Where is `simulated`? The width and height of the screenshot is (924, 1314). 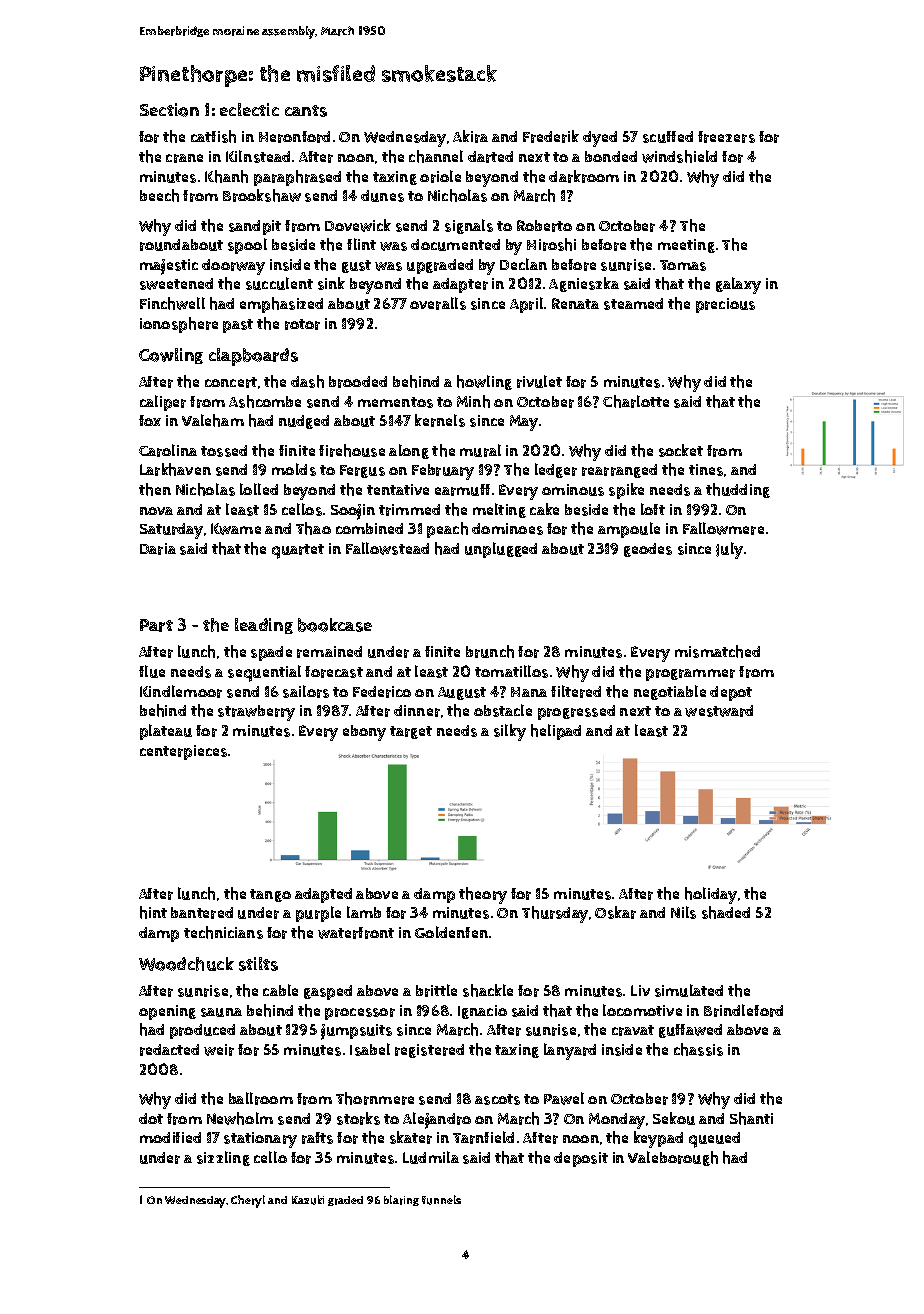 simulated is located at coordinates (689, 990).
